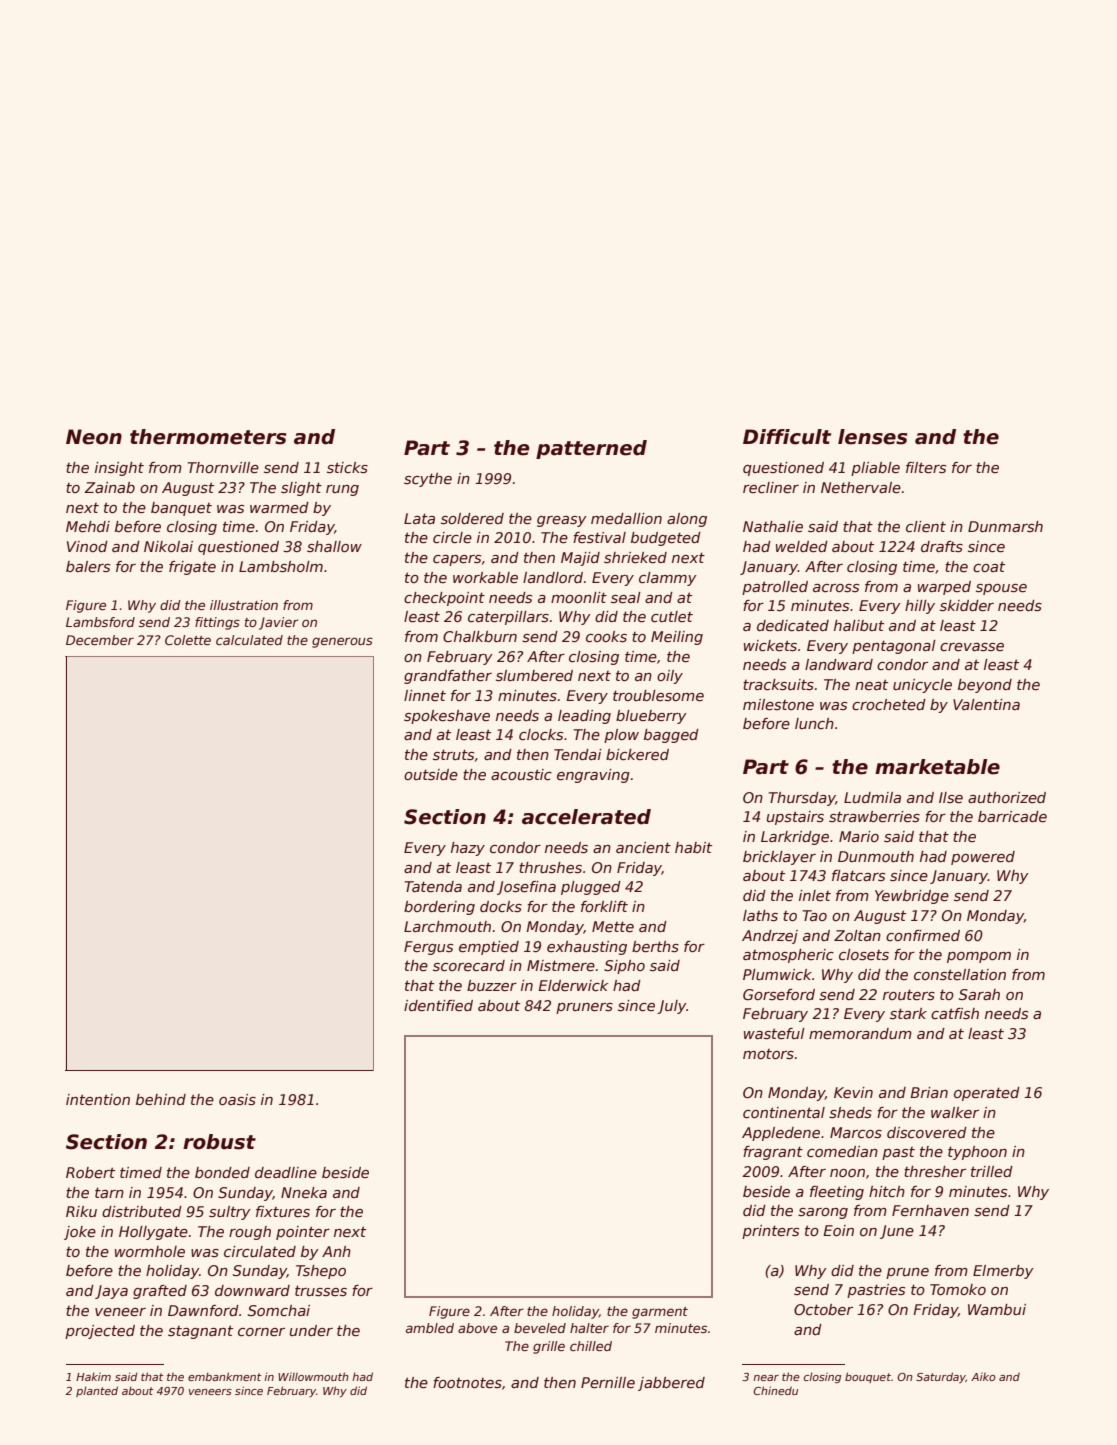  Describe the element at coordinates (468, 849) in the document. I see `hazy` at that location.
